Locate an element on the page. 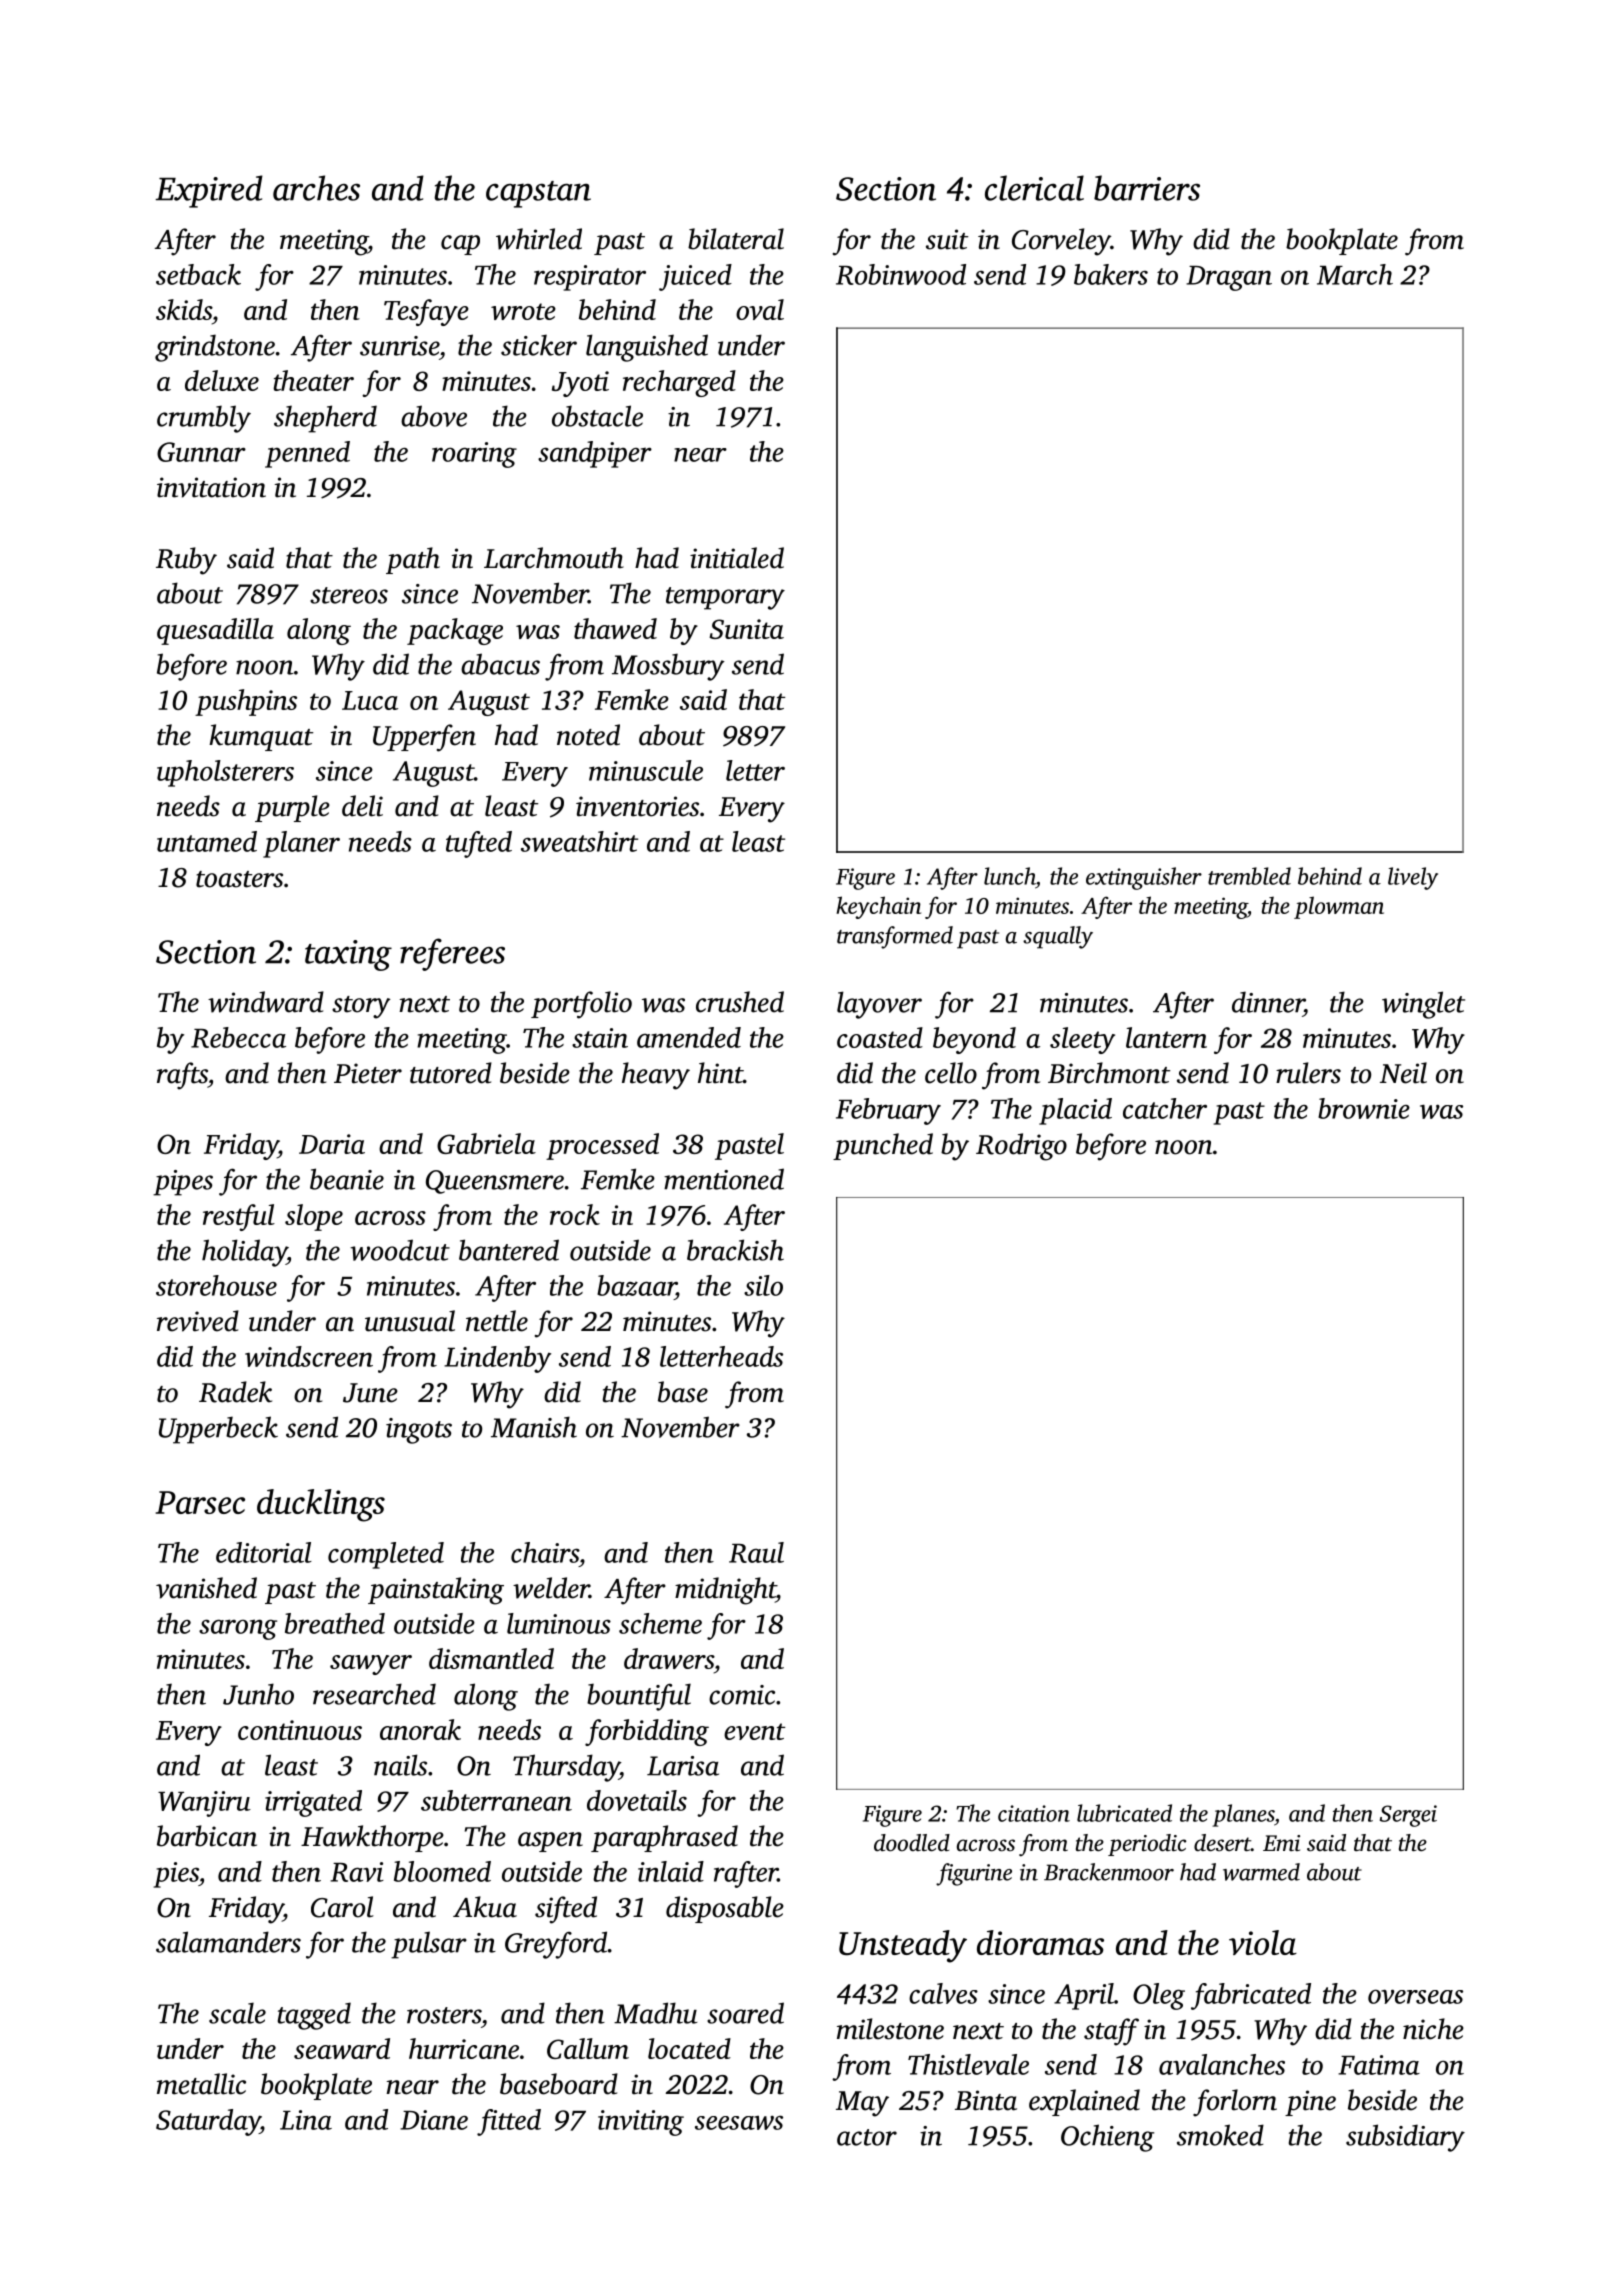  March is located at coordinates (1355, 274).
